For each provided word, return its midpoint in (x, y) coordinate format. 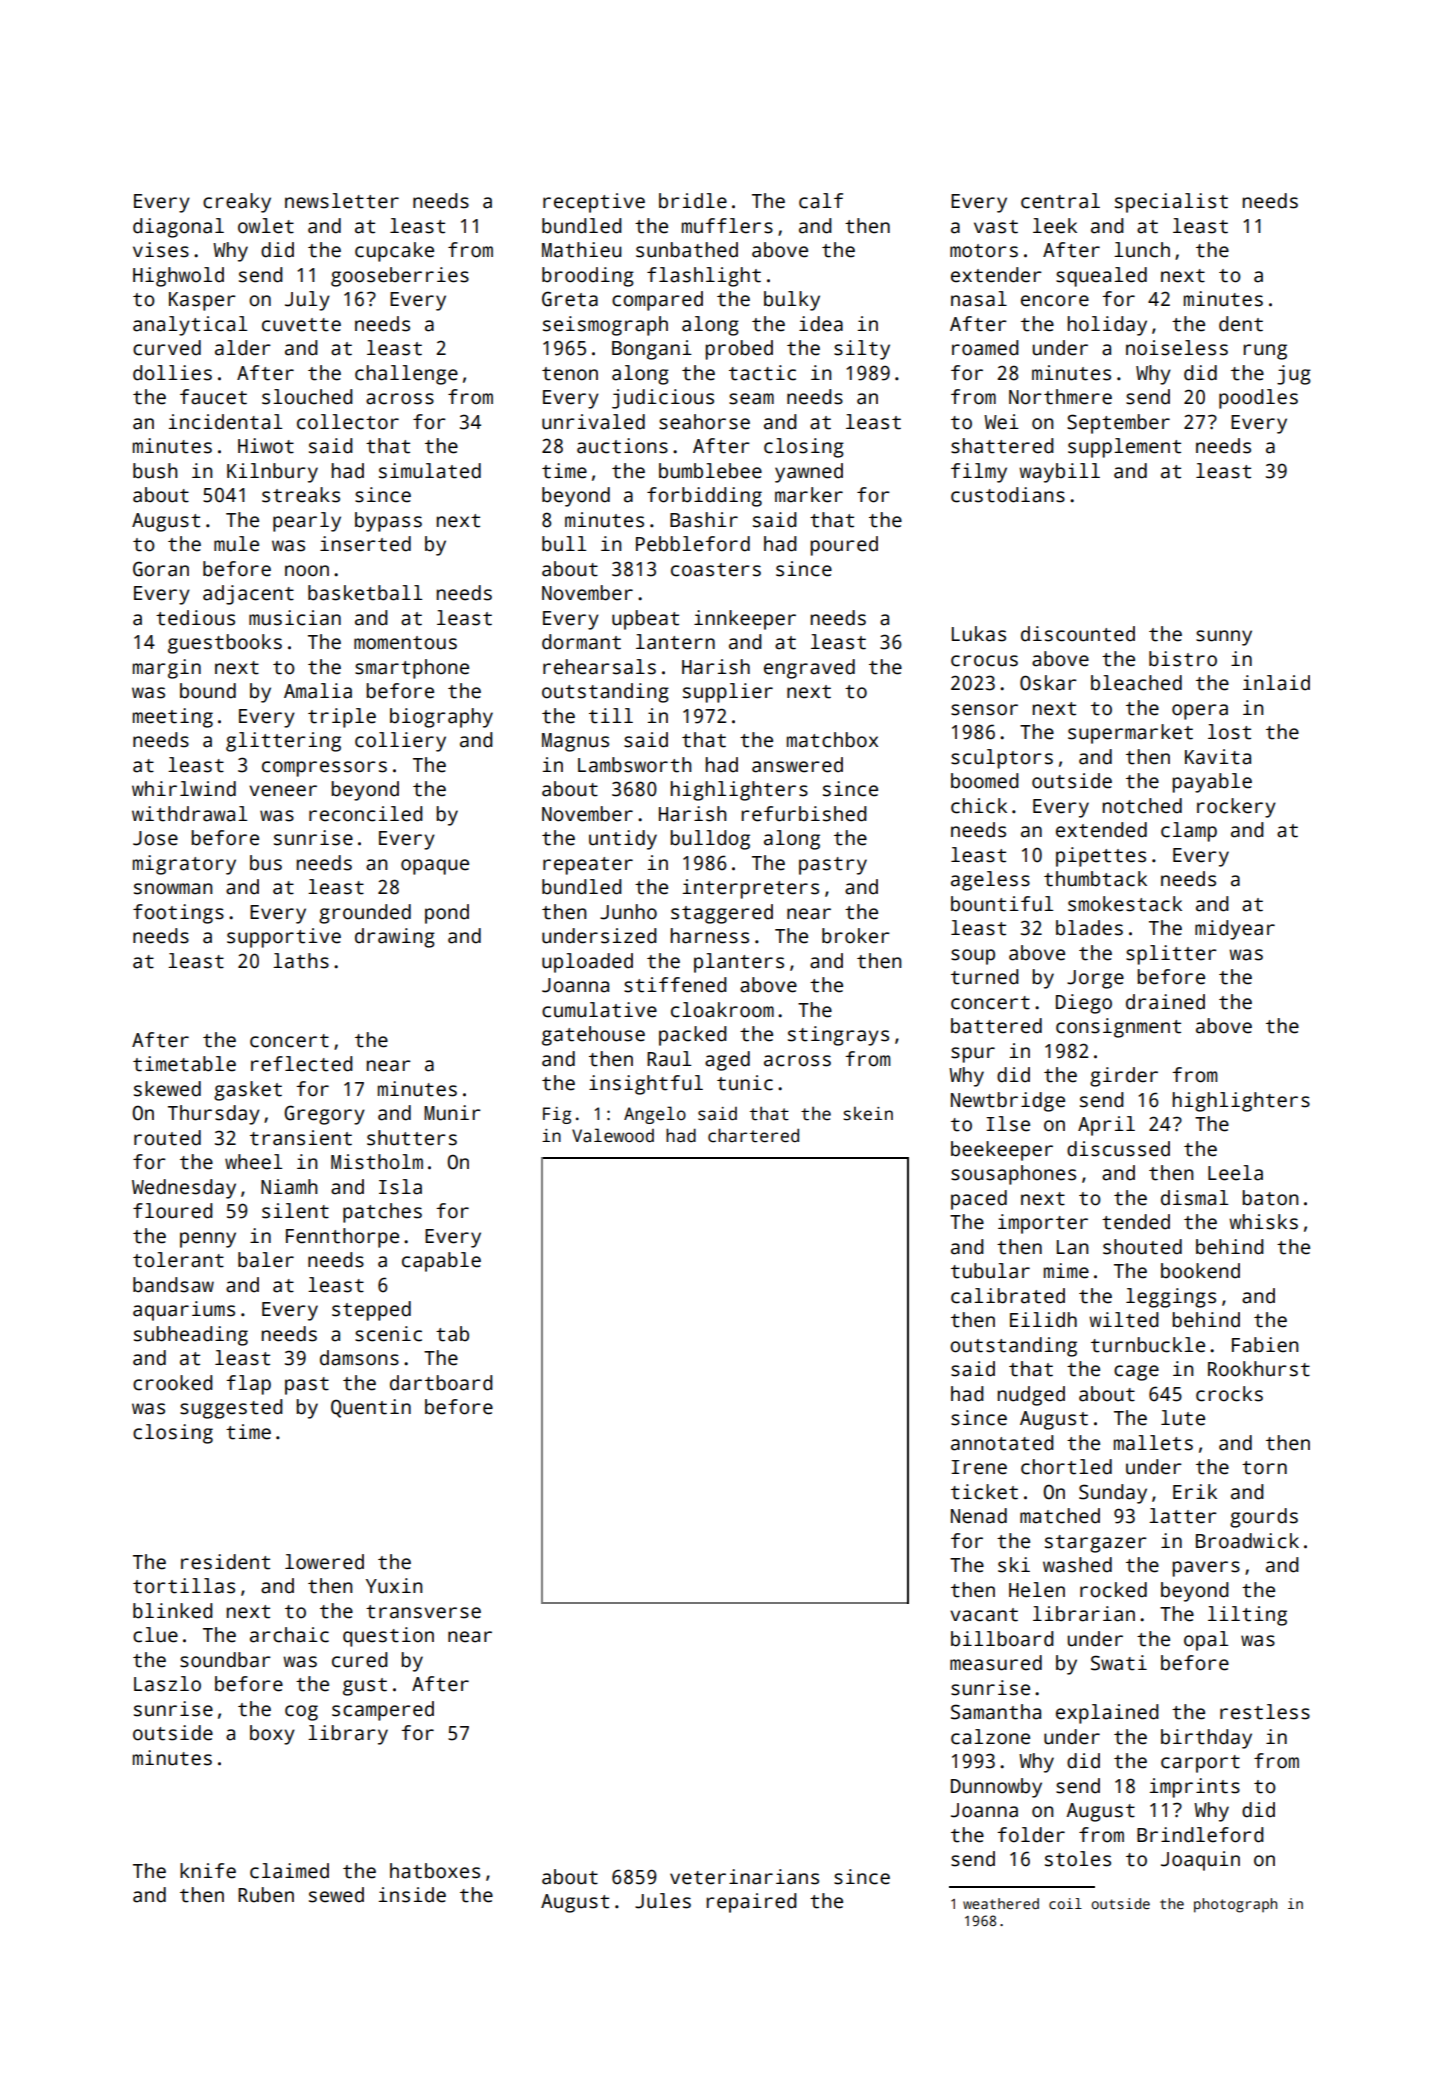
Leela (1235, 1173)
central (1060, 201)
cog (301, 1713)
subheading (191, 1336)
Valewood (613, 1135)
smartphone (412, 669)
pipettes (1101, 857)
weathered (1001, 1903)
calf (821, 201)
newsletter (342, 201)
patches (382, 1213)
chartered (753, 1135)
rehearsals (599, 667)
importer (1043, 1224)
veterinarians (744, 1877)
